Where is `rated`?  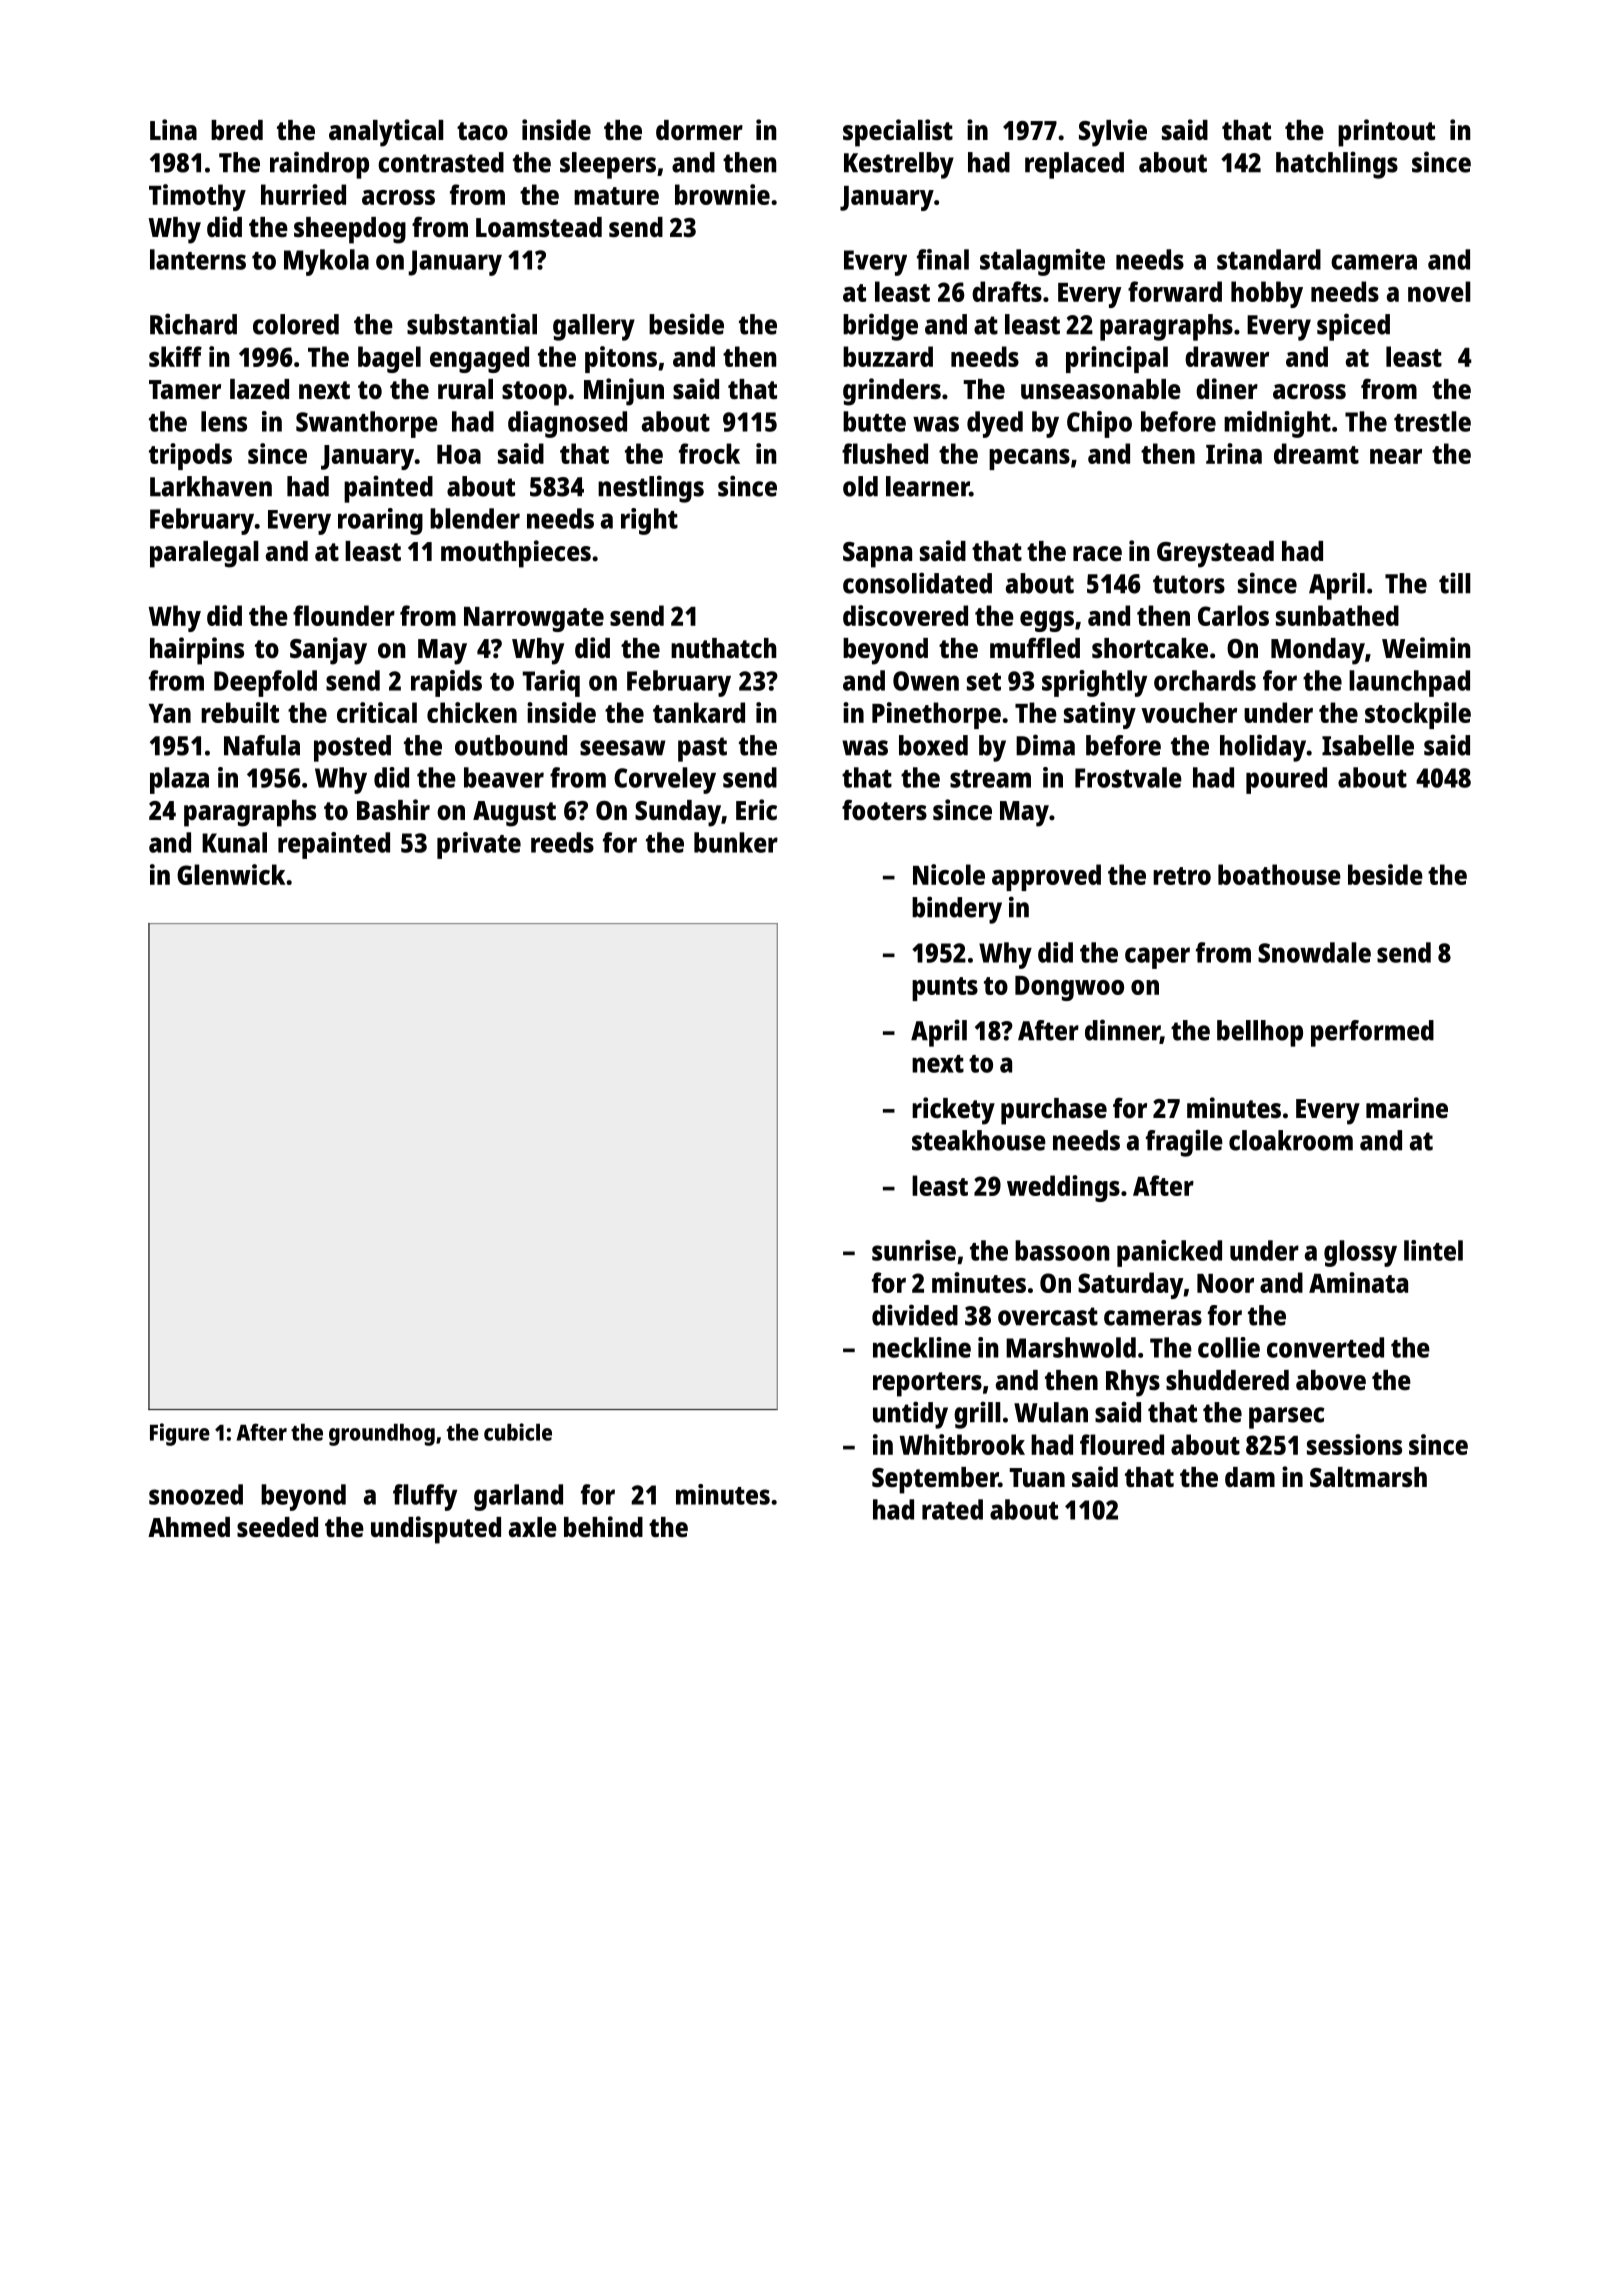
rated is located at coordinates (952, 1509).
